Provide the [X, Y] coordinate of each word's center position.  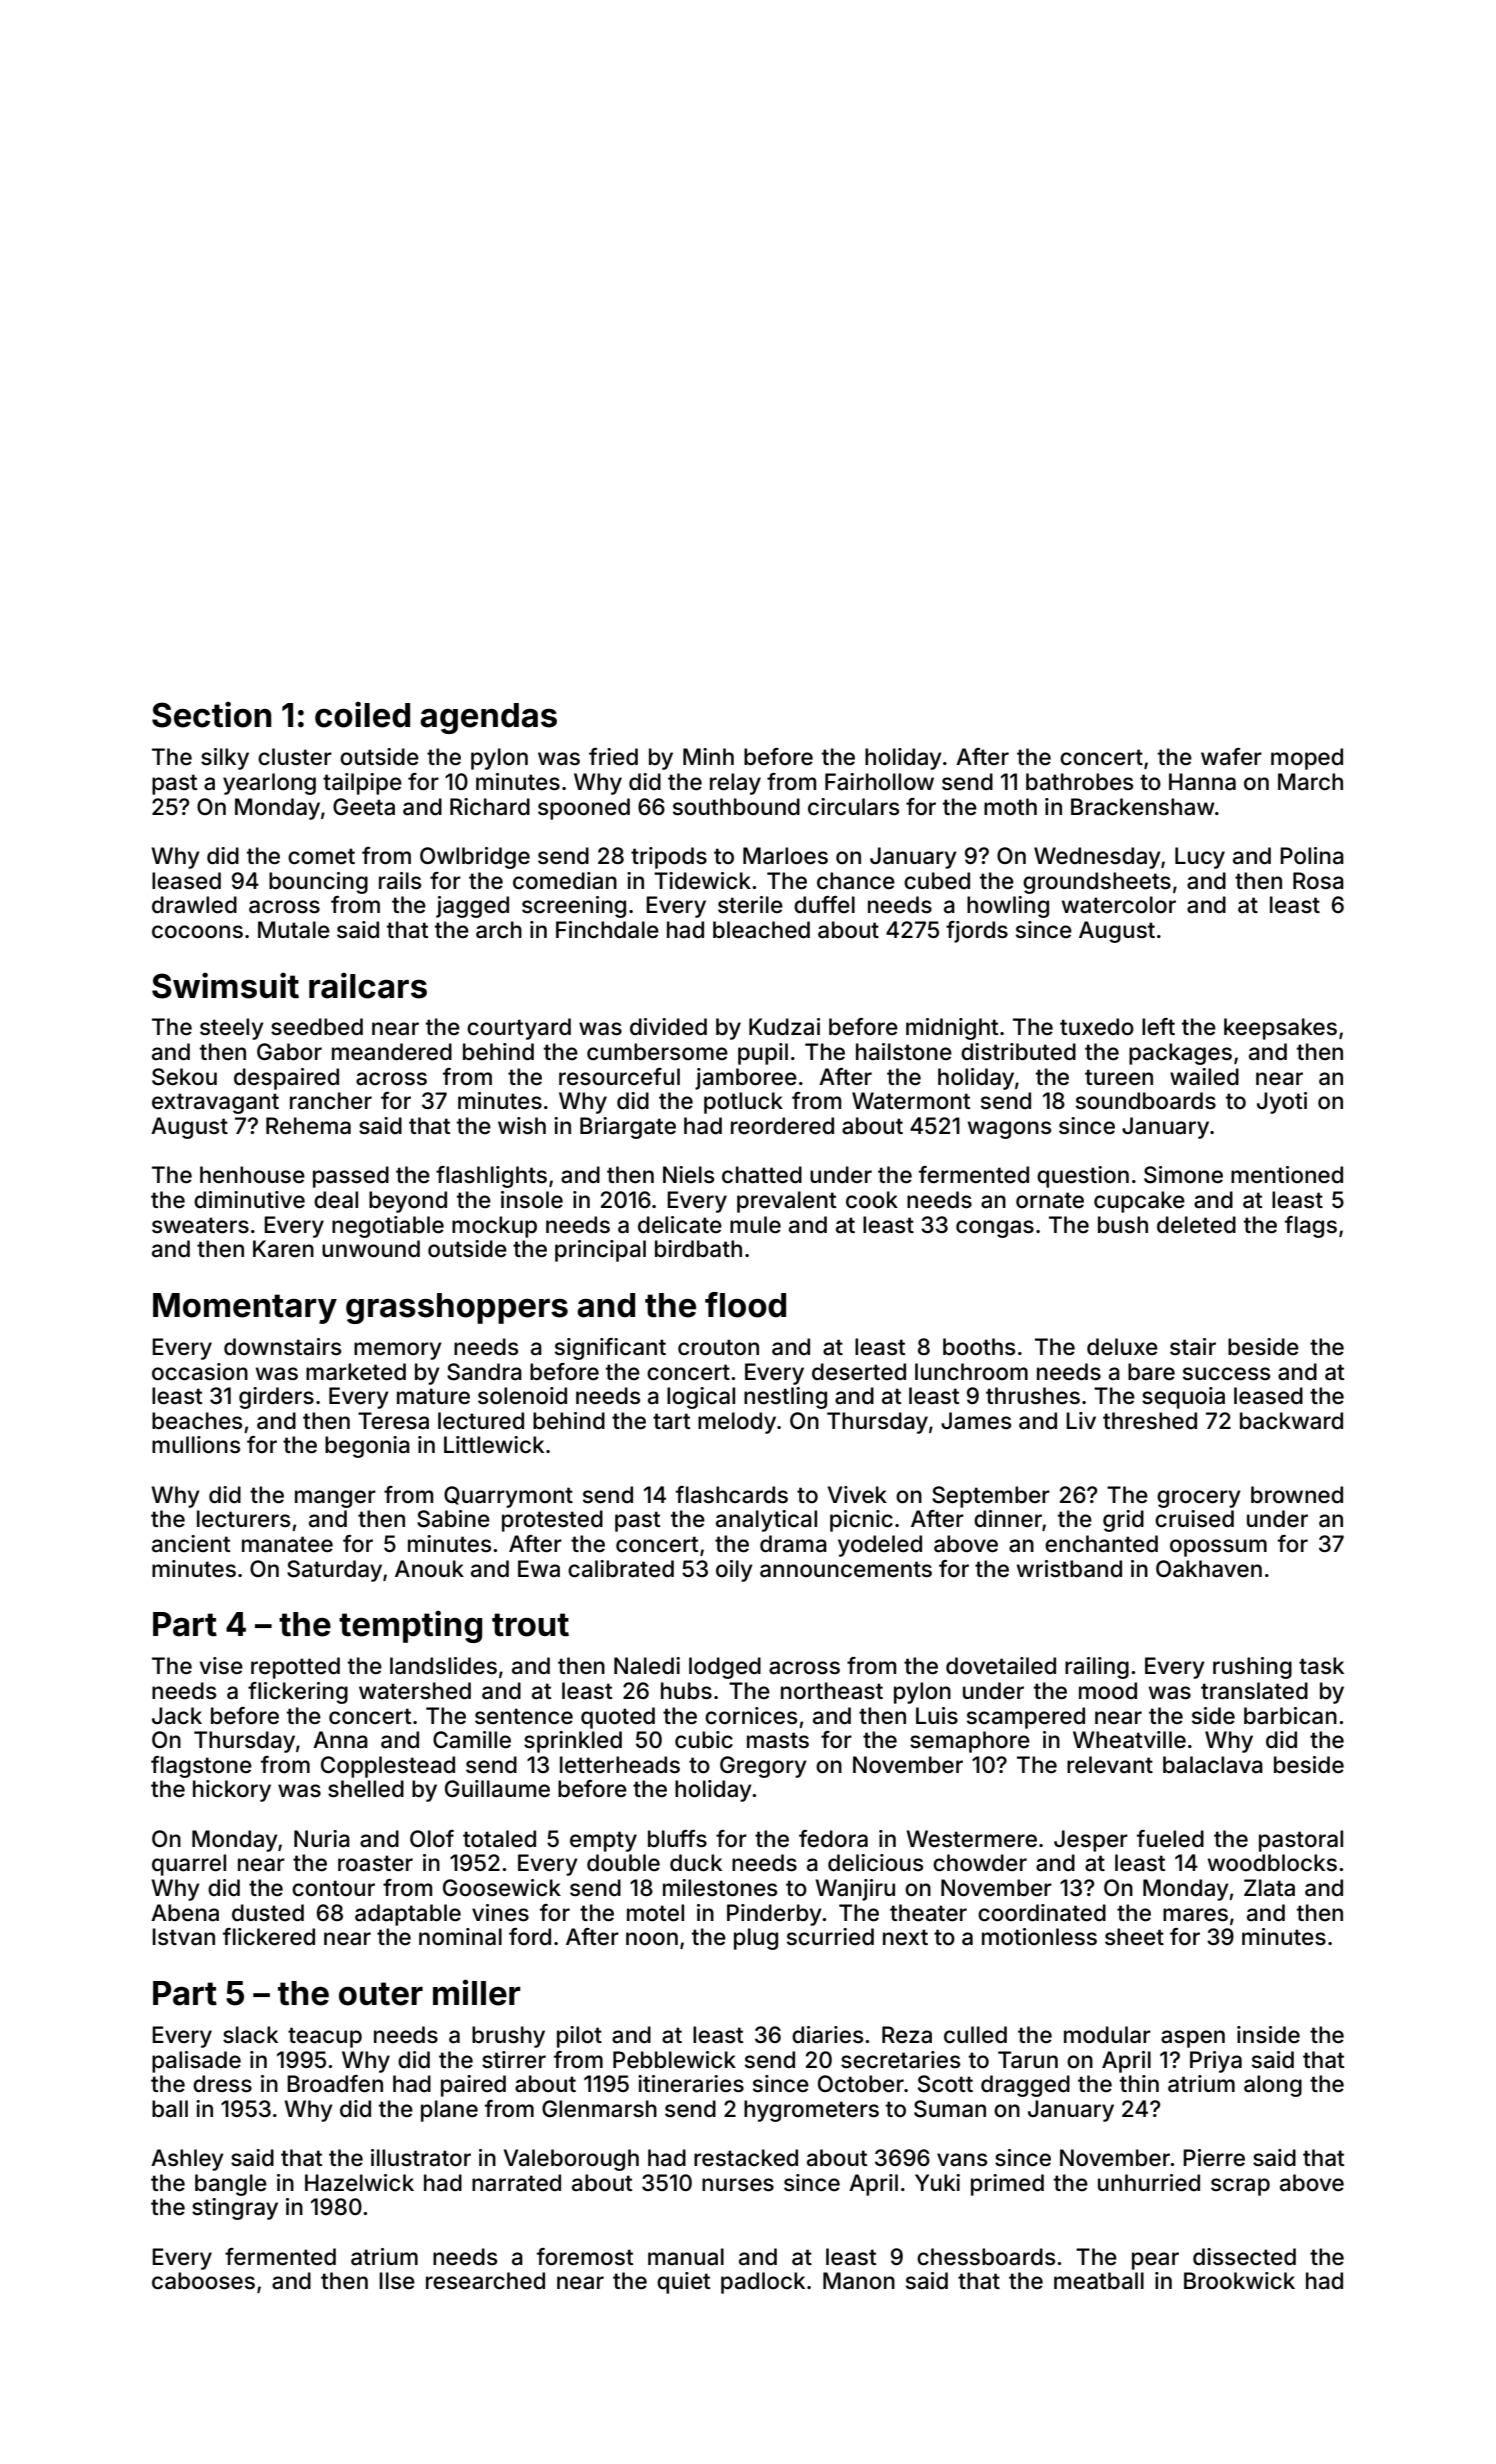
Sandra [484, 1372]
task [1321, 1666]
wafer [1231, 757]
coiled [362, 714]
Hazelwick [359, 2183]
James [976, 1421]
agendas [488, 718]
